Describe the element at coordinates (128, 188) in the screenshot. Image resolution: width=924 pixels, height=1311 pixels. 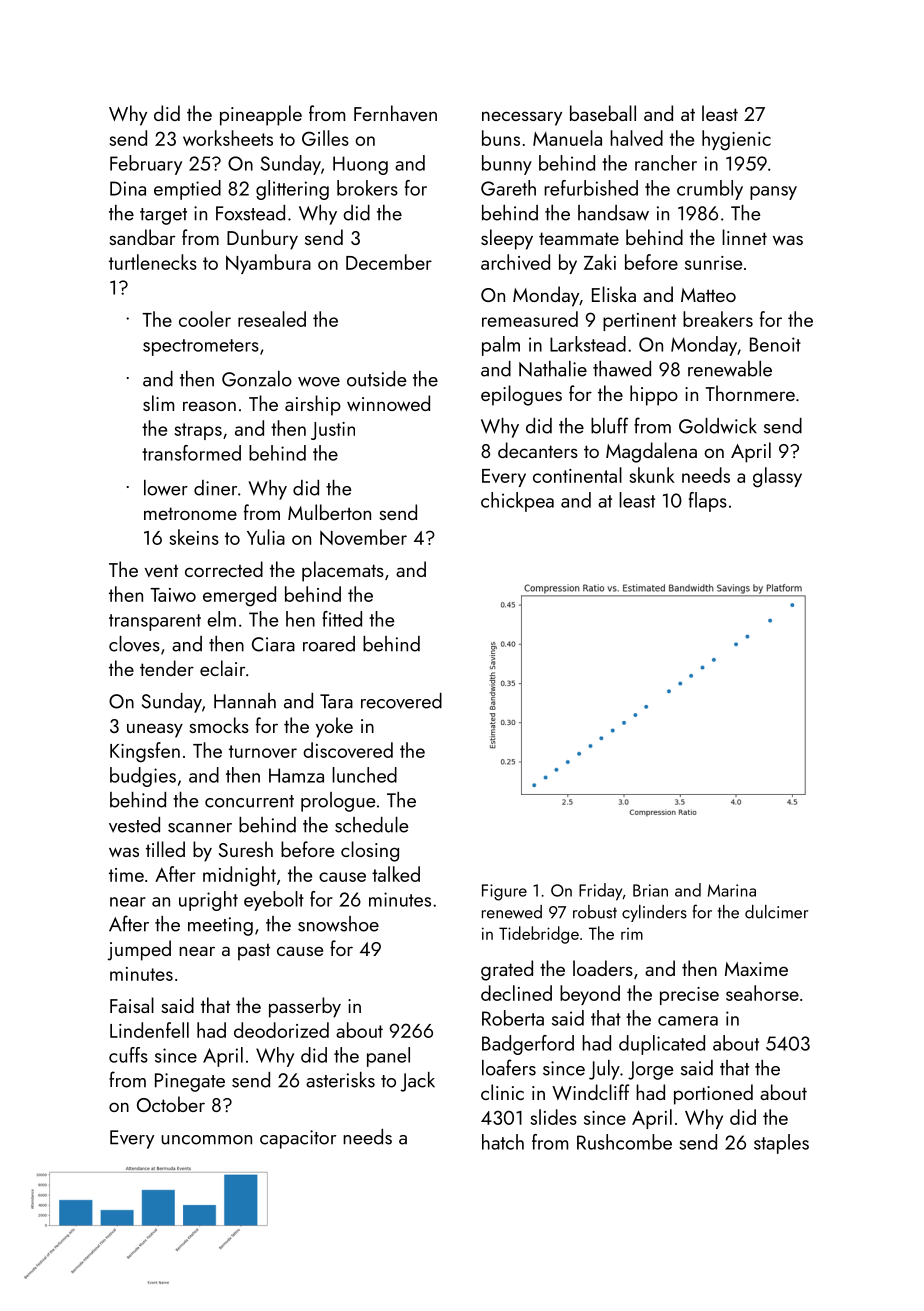
I see `Dina` at that location.
